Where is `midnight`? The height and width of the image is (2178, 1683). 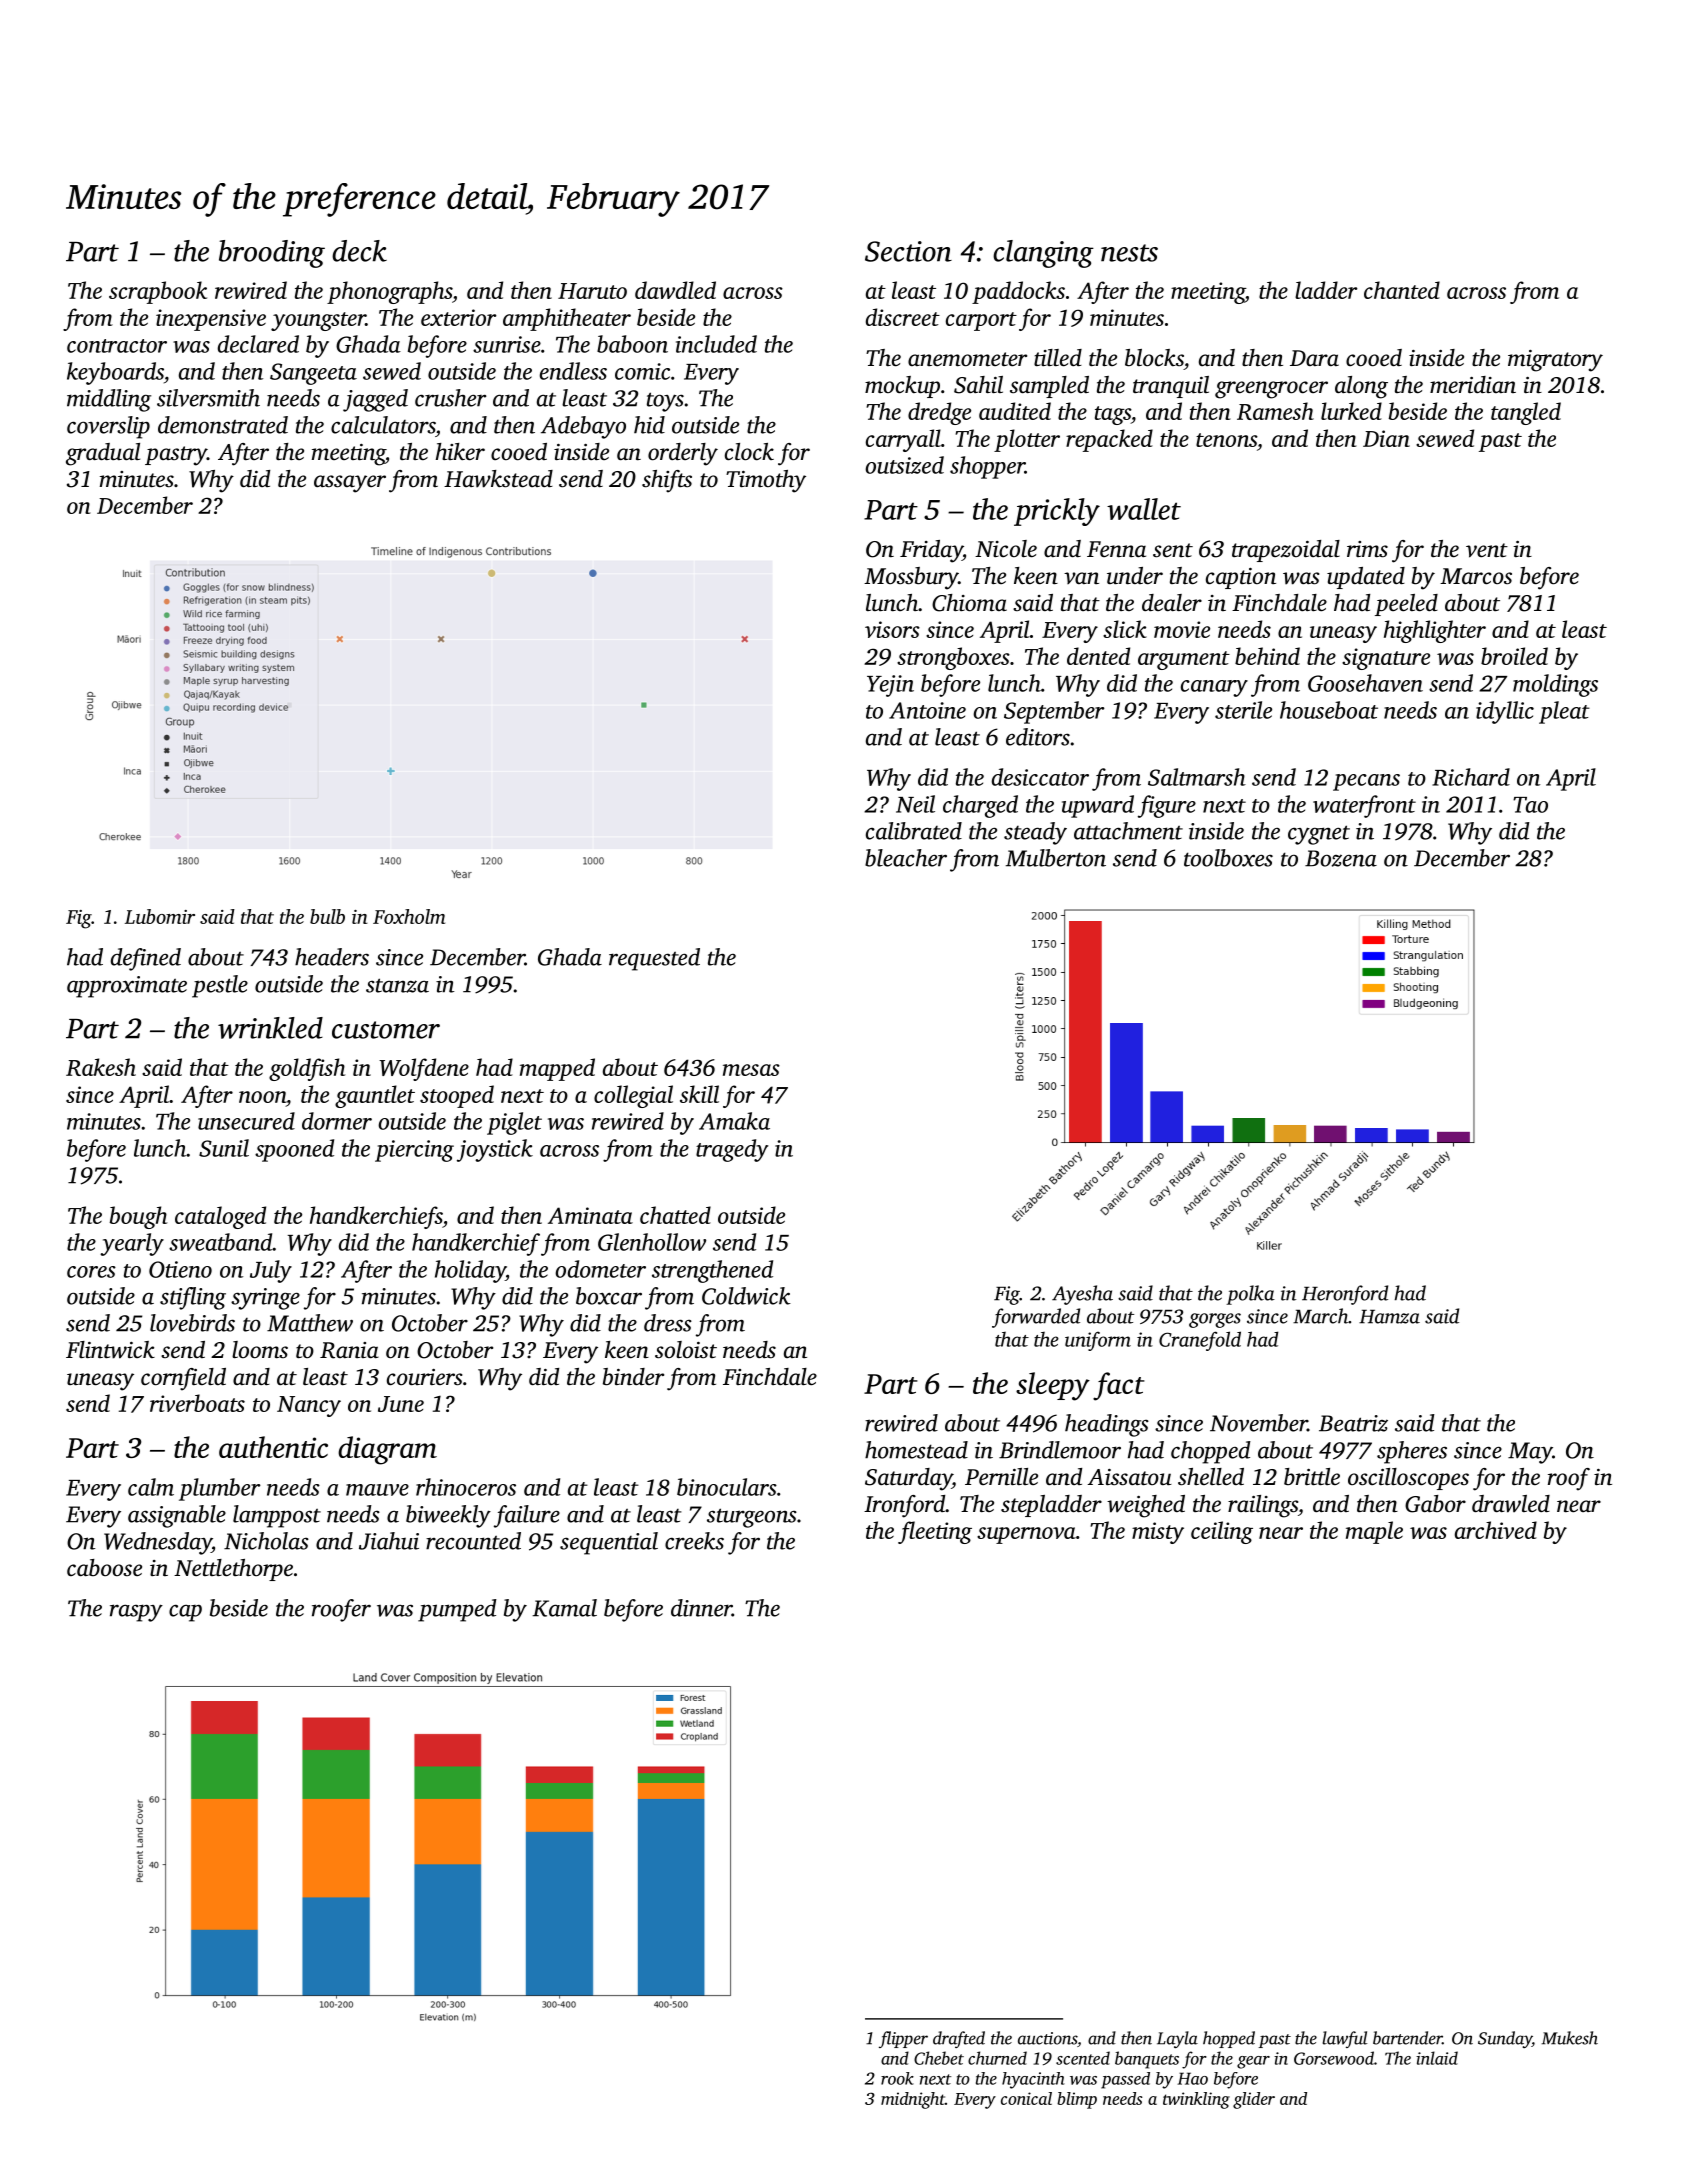 midnight is located at coordinates (913, 2100).
